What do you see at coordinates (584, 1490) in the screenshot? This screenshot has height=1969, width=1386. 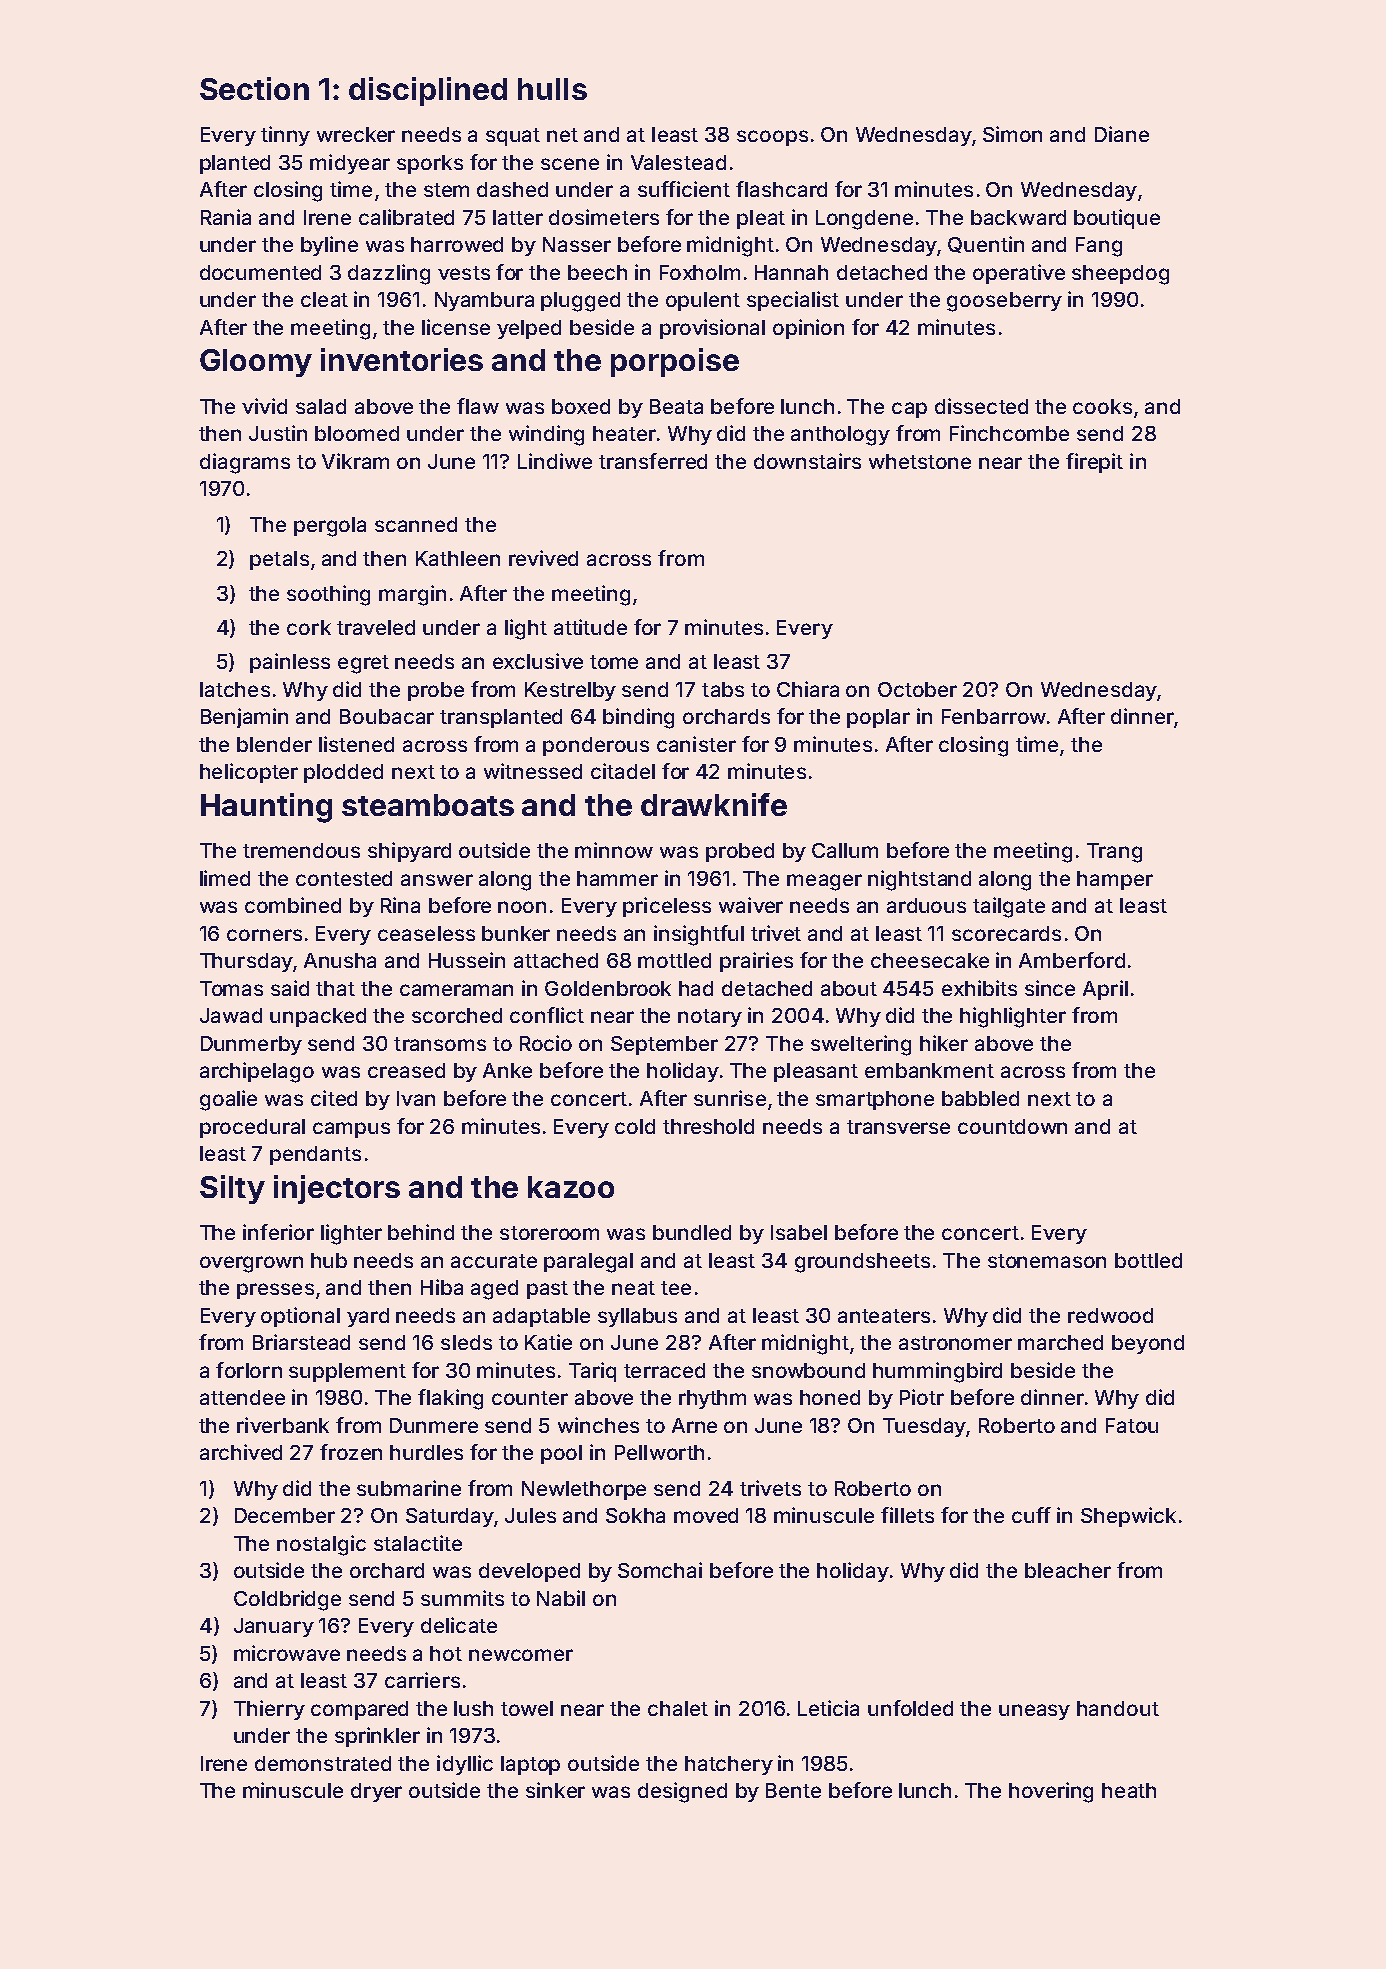 I see `Newlethorpe` at bounding box center [584, 1490].
